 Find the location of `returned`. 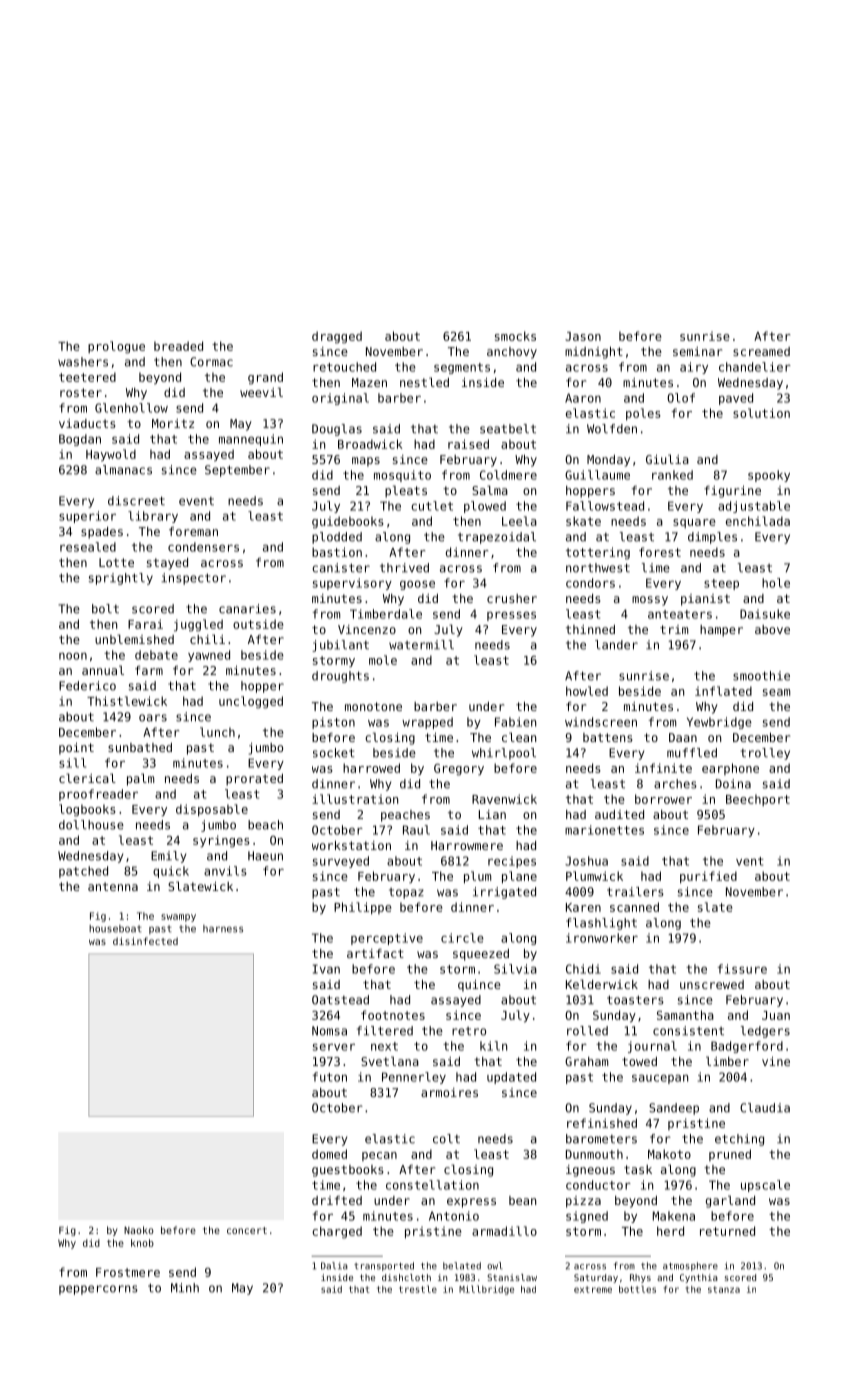

returned is located at coordinates (727, 1231).
